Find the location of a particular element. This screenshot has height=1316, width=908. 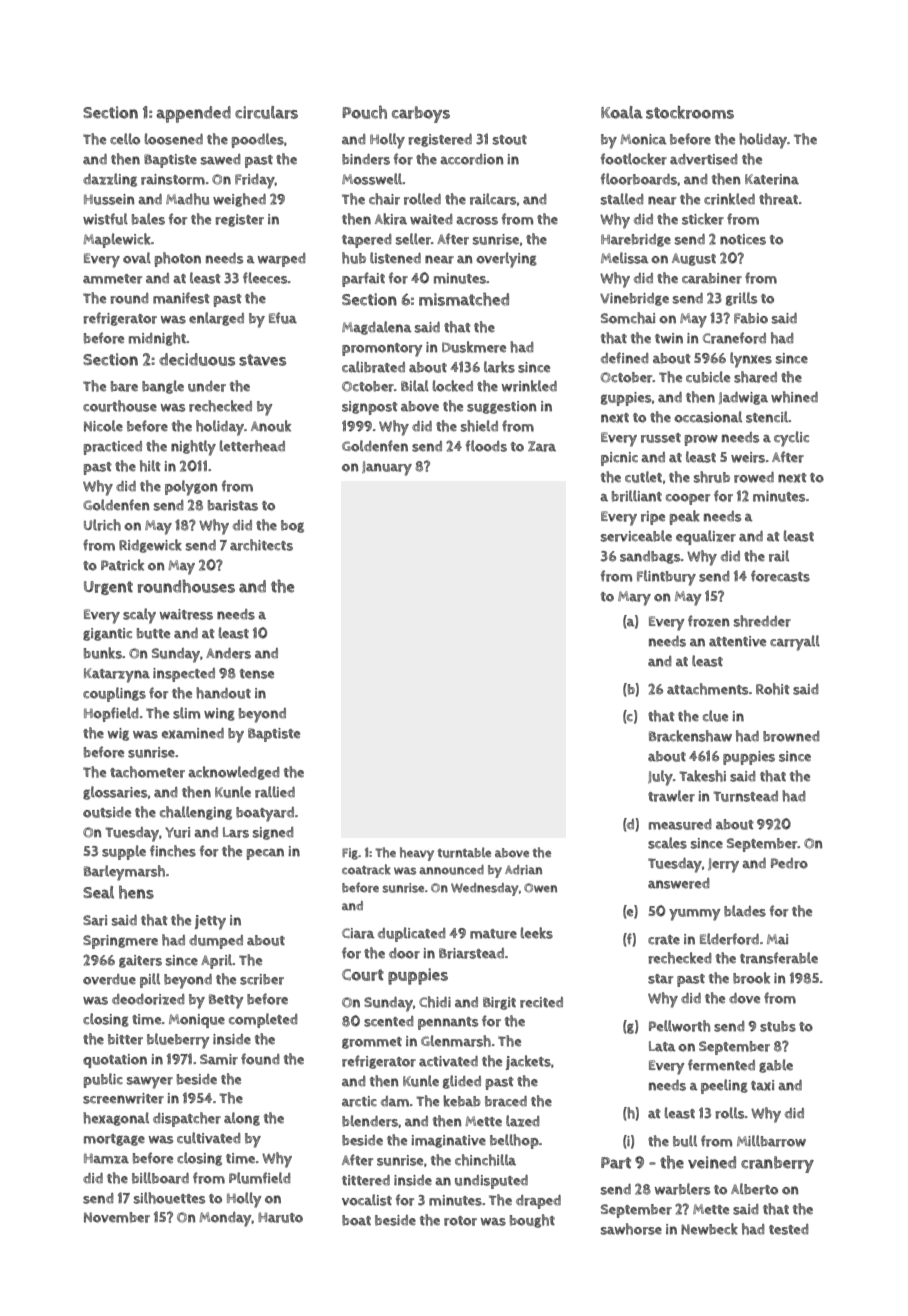

Magdalena is located at coordinates (377, 328).
